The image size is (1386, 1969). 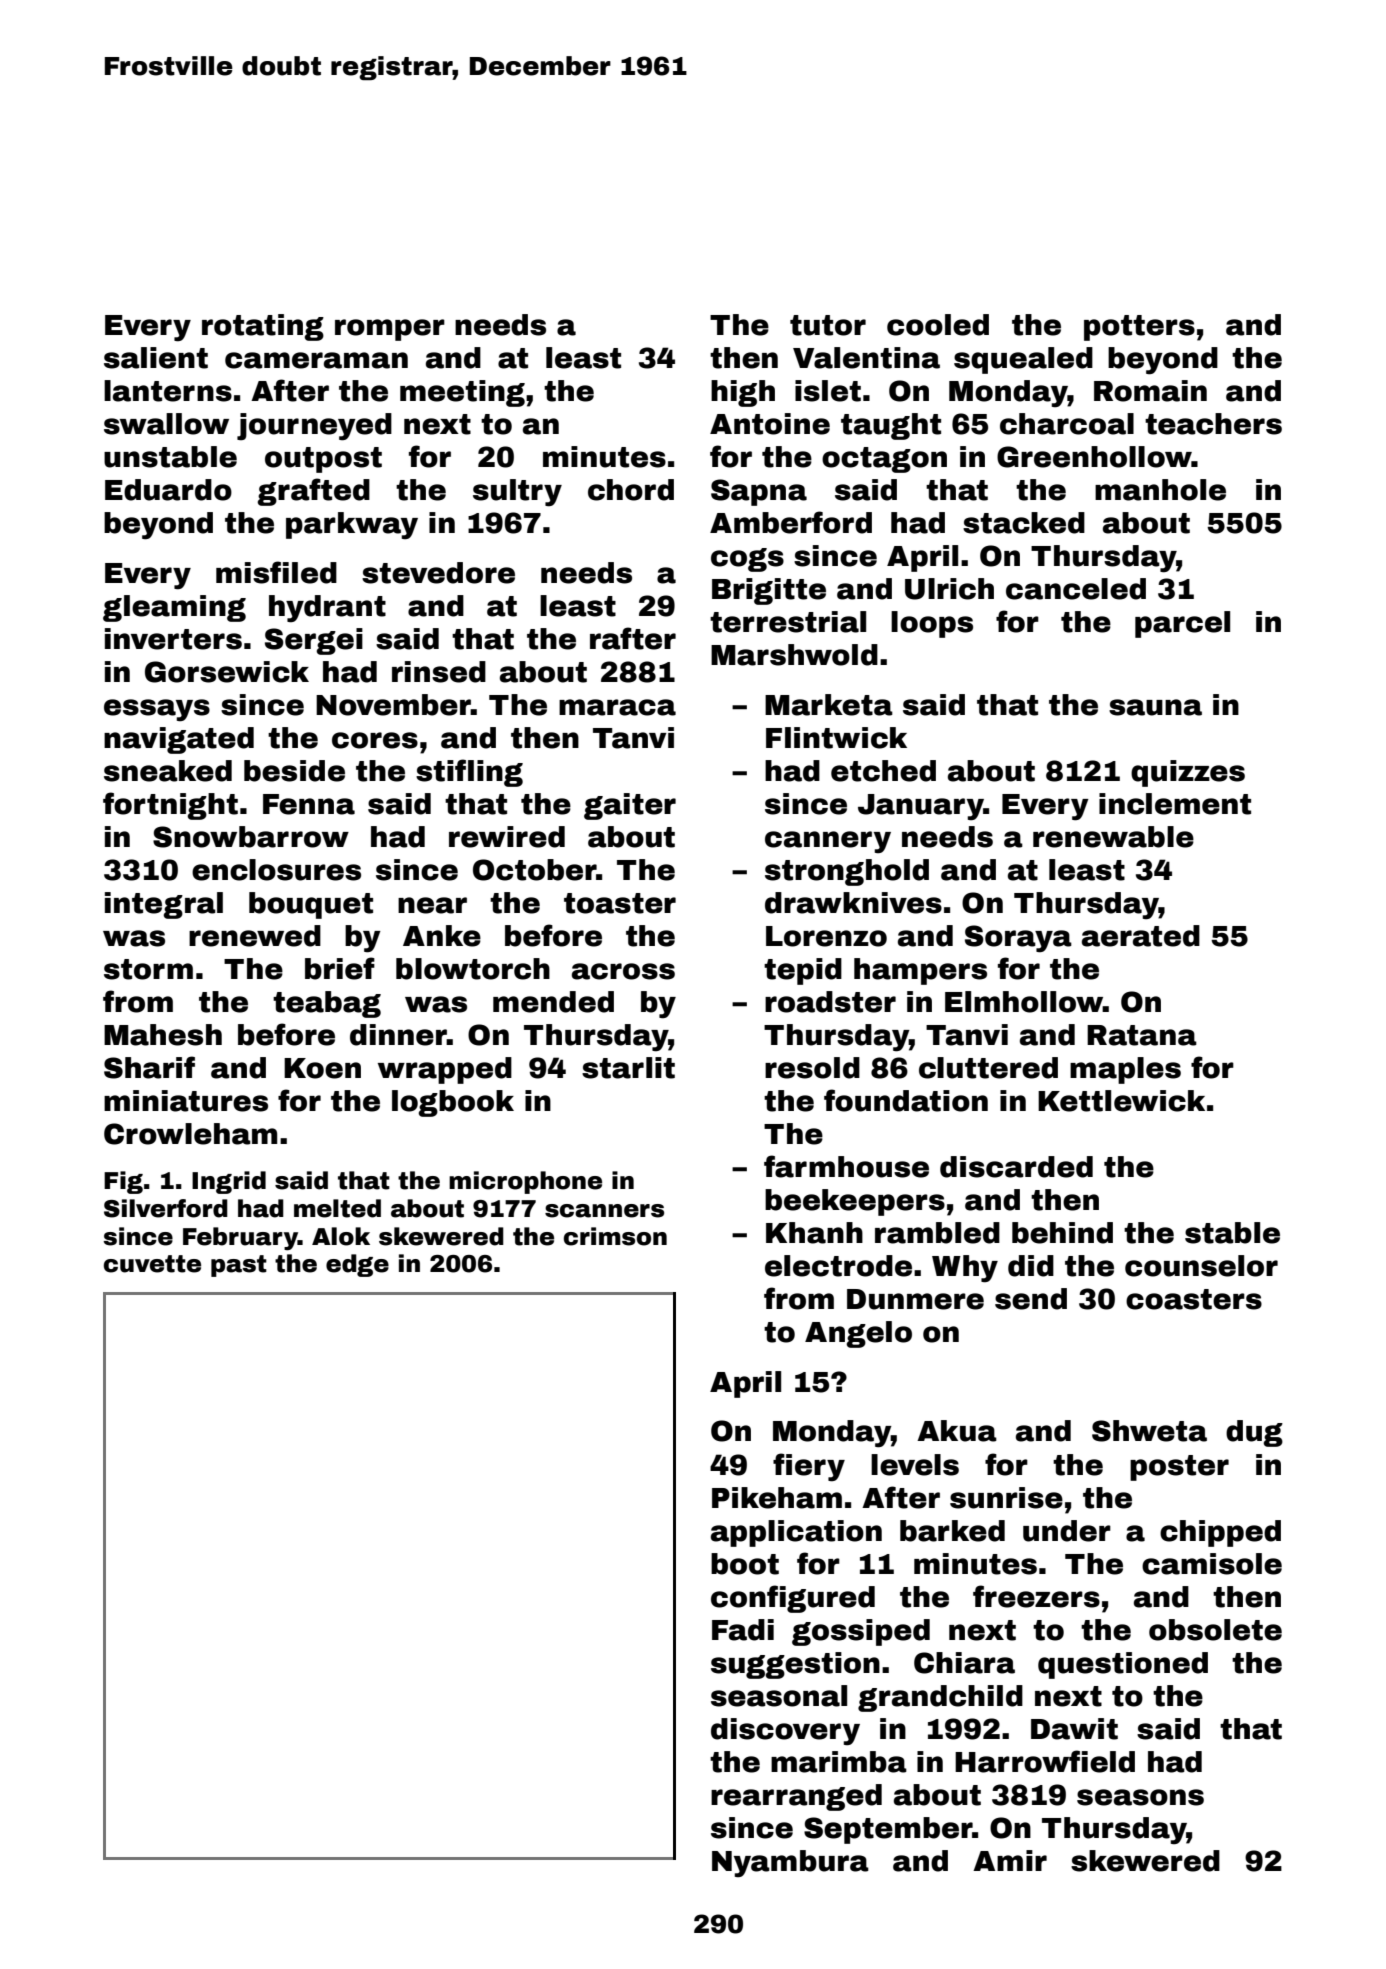 What do you see at coordinates (1220, 1533) in the screenshot?
I see `chipped` at bounding box center [1220, 1533].
